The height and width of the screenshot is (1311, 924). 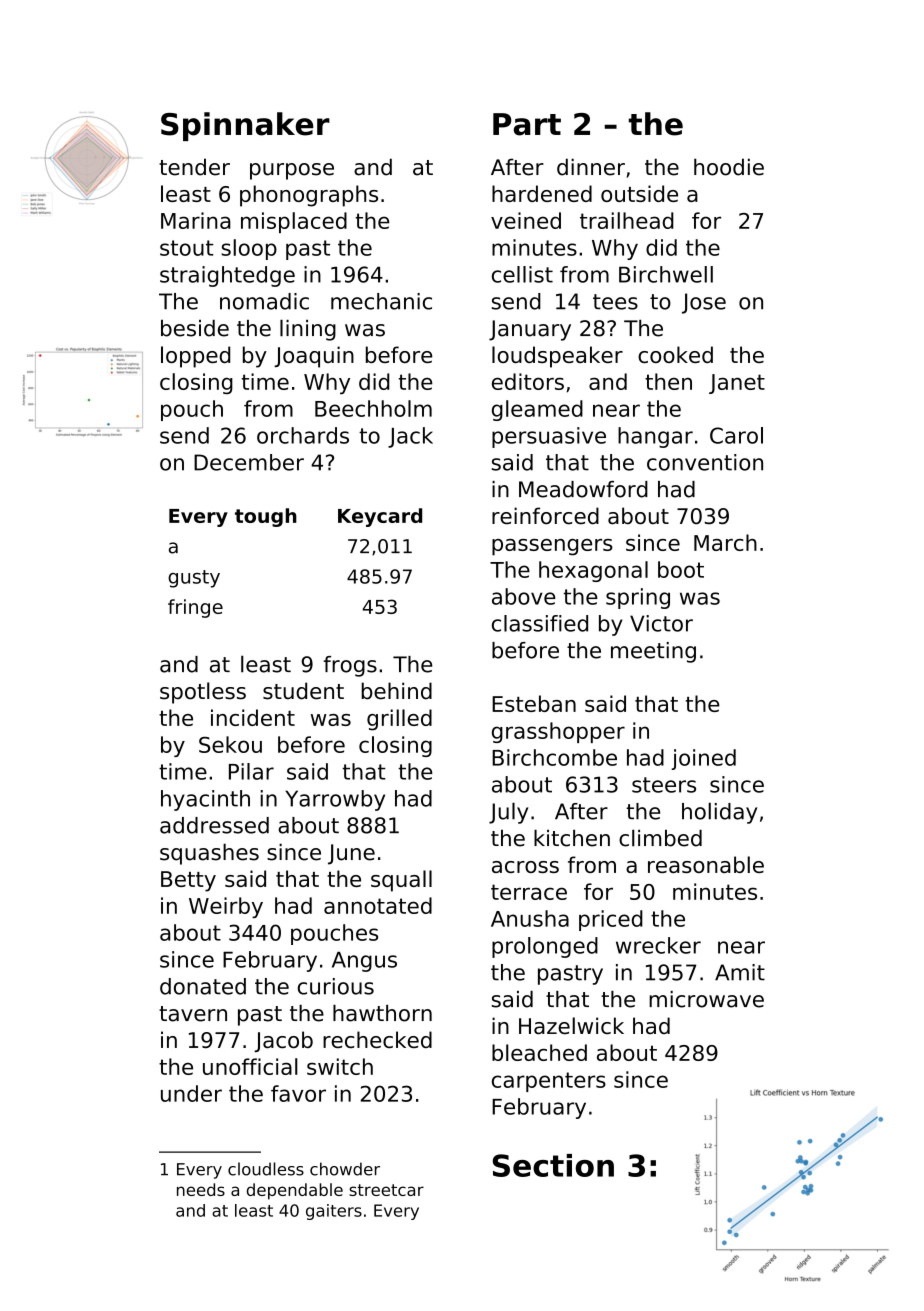 I want to click on Marina, so click(x=196, y=220).
